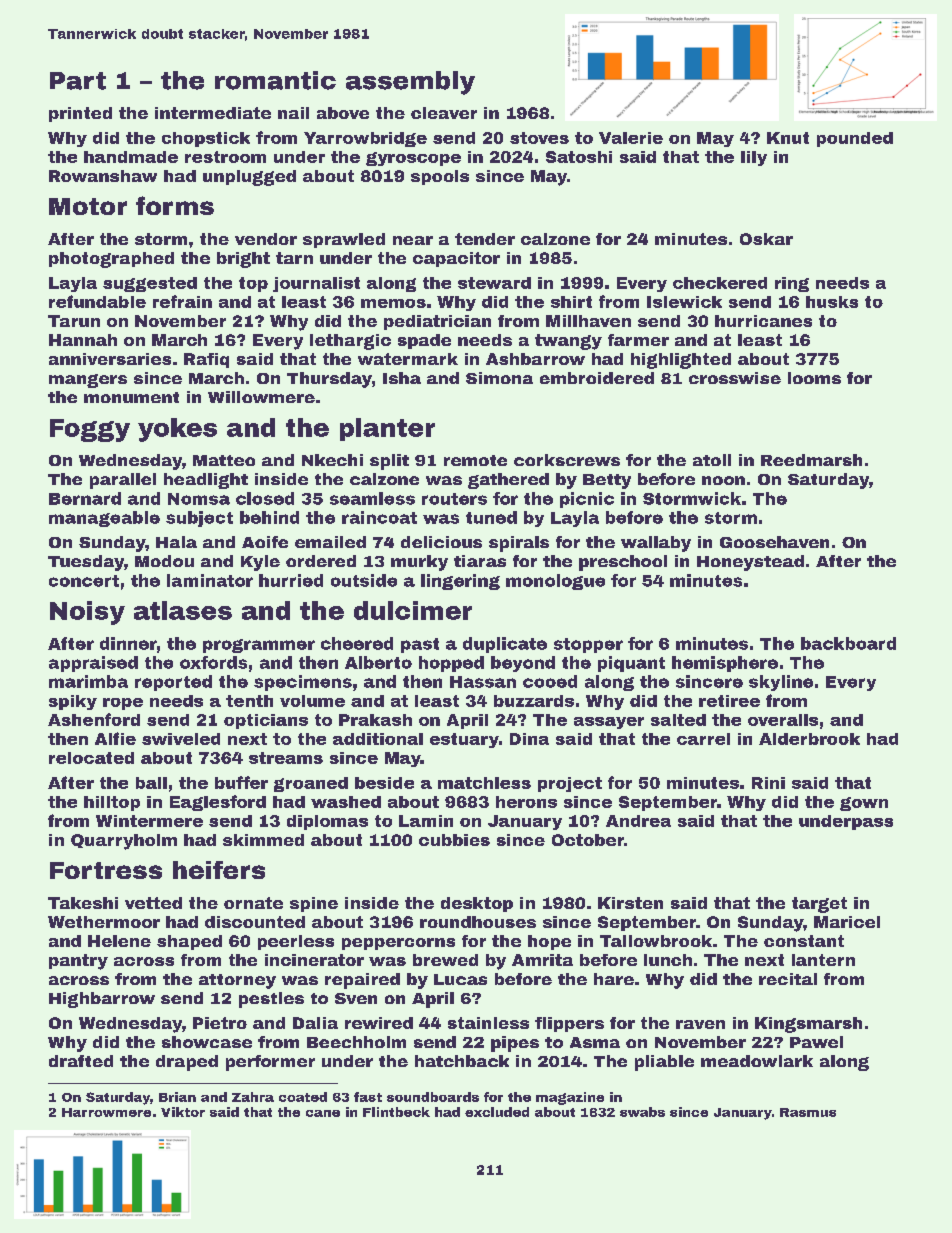 Image resolution: width=952 pixels, height=1233 pixels. Describe the element at coordinates (106, 1112) in the document. I see `Harrowmere` at that location.
